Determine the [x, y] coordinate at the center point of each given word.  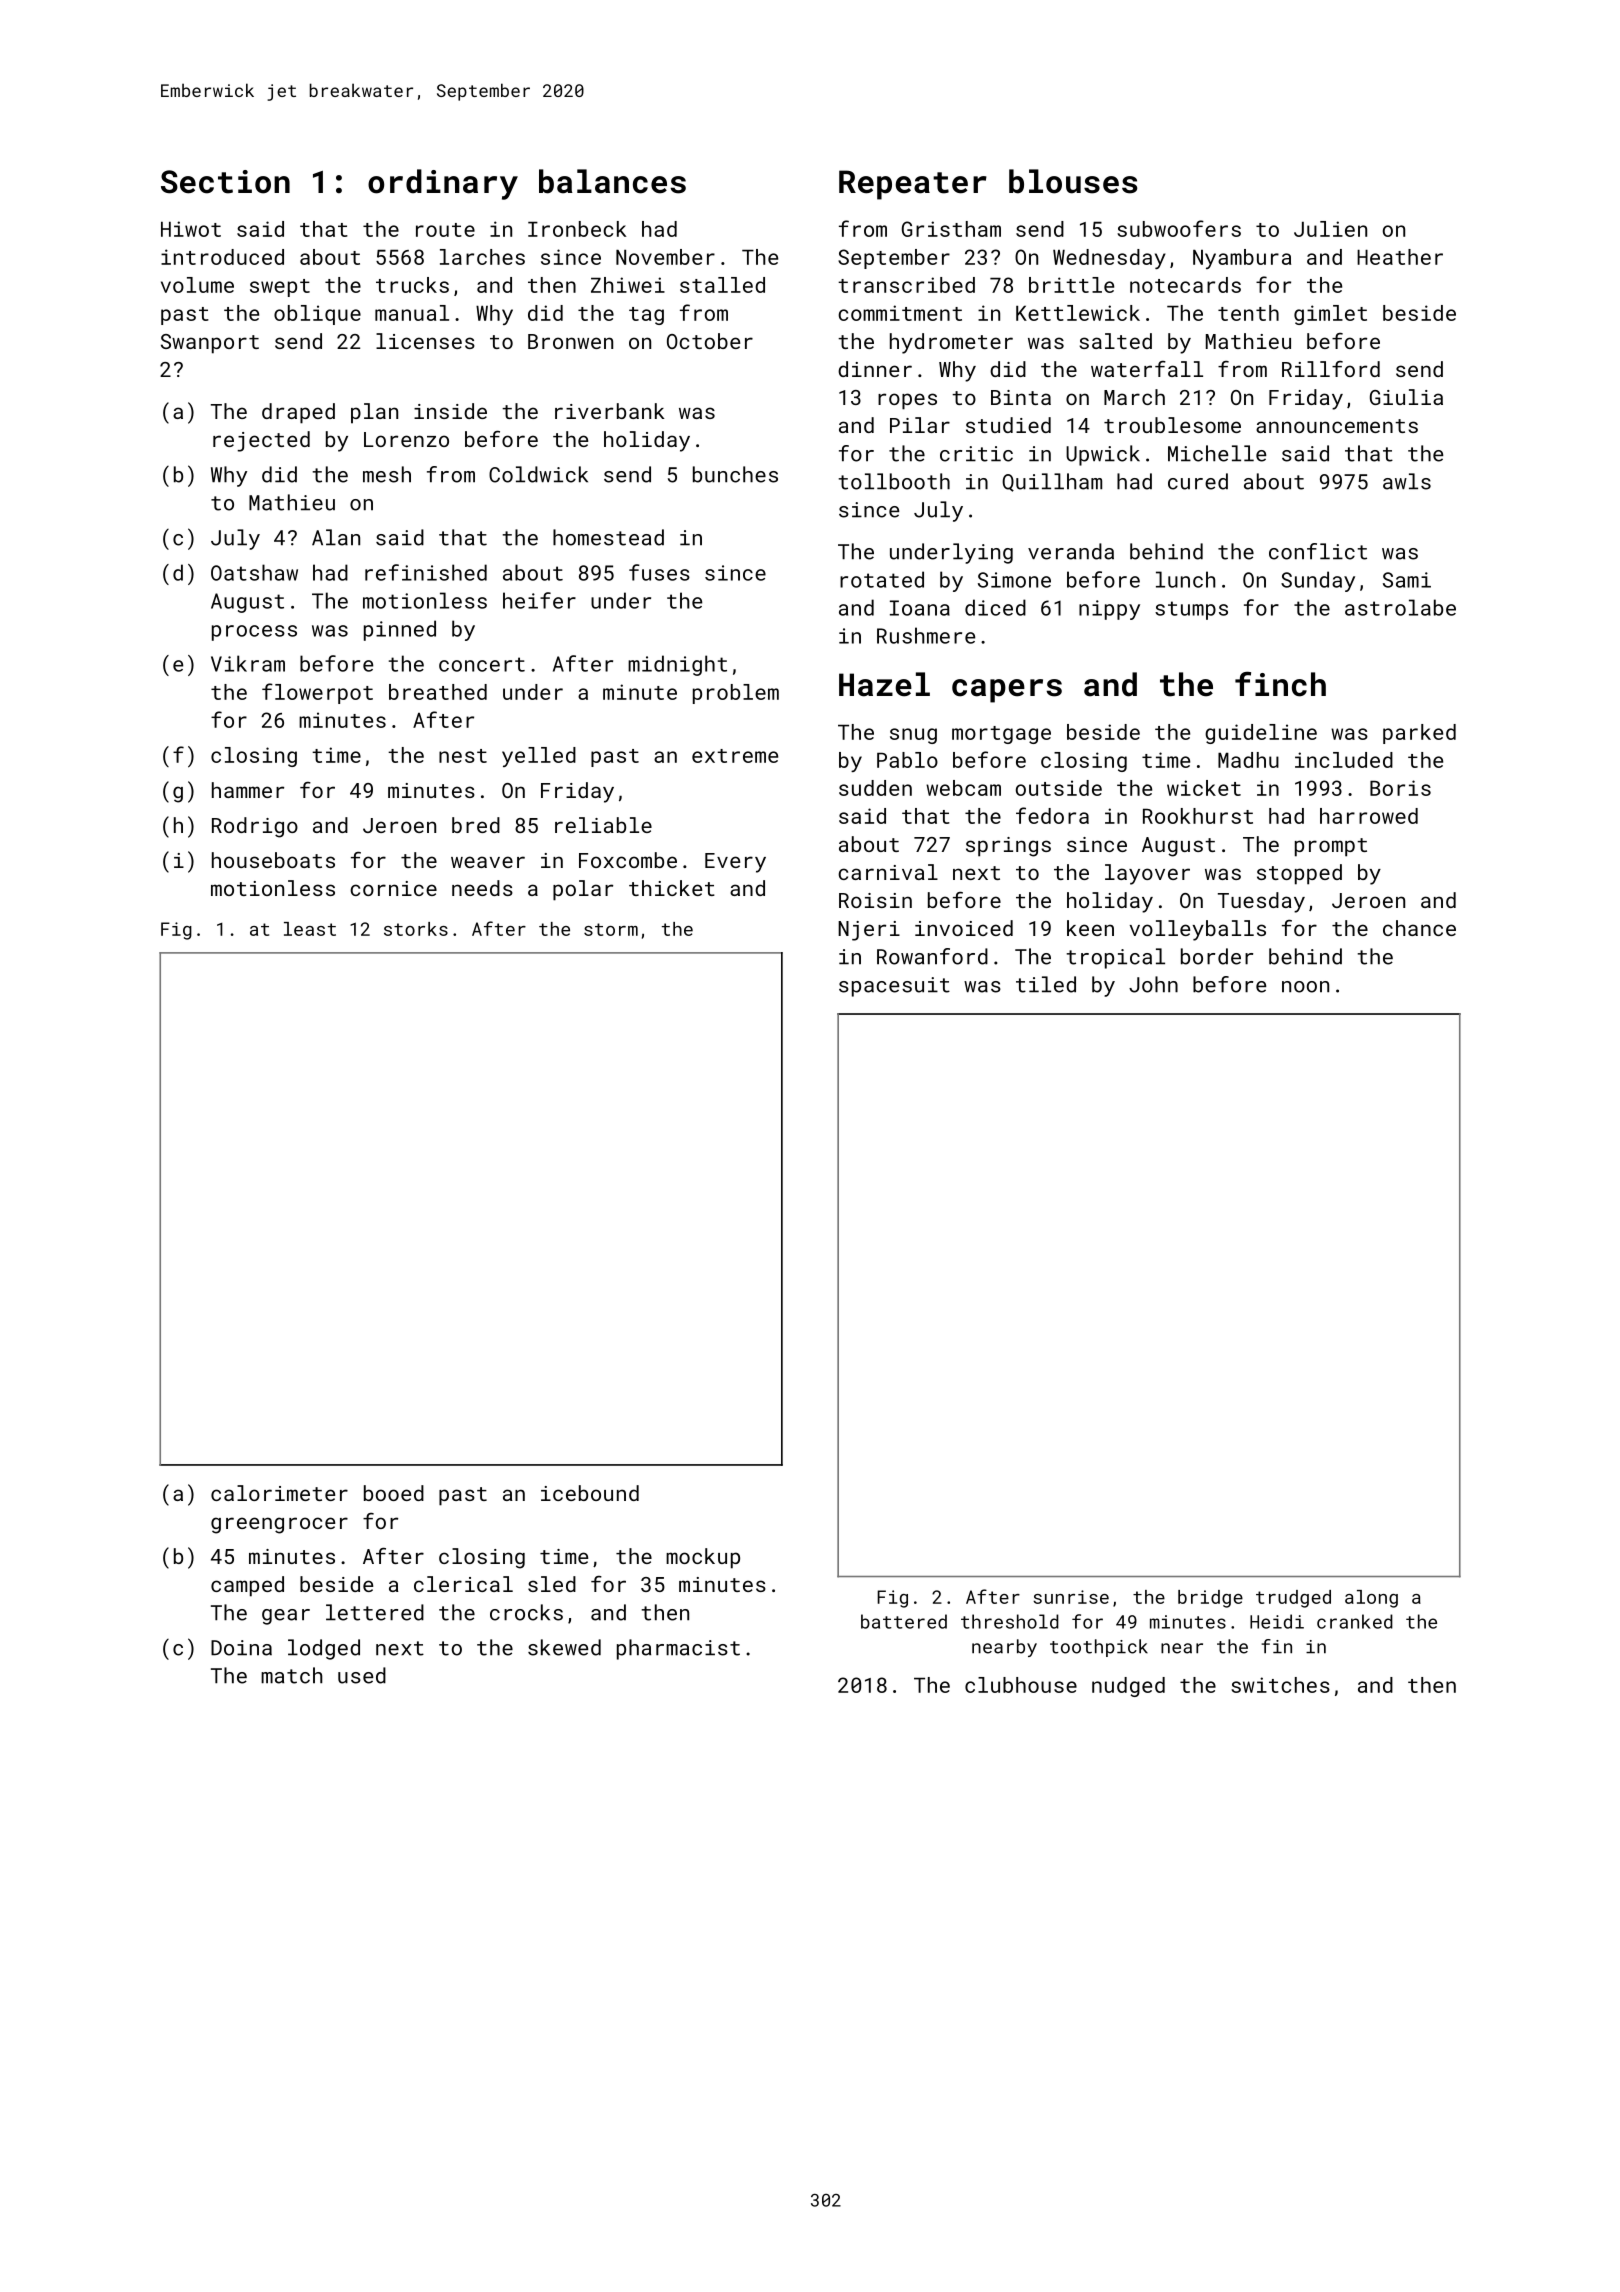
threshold [1010, 1621]
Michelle [1217, 453]
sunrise [1071, 1597]
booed [394, 1493]
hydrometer [951, 343]
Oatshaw [254, 572]
